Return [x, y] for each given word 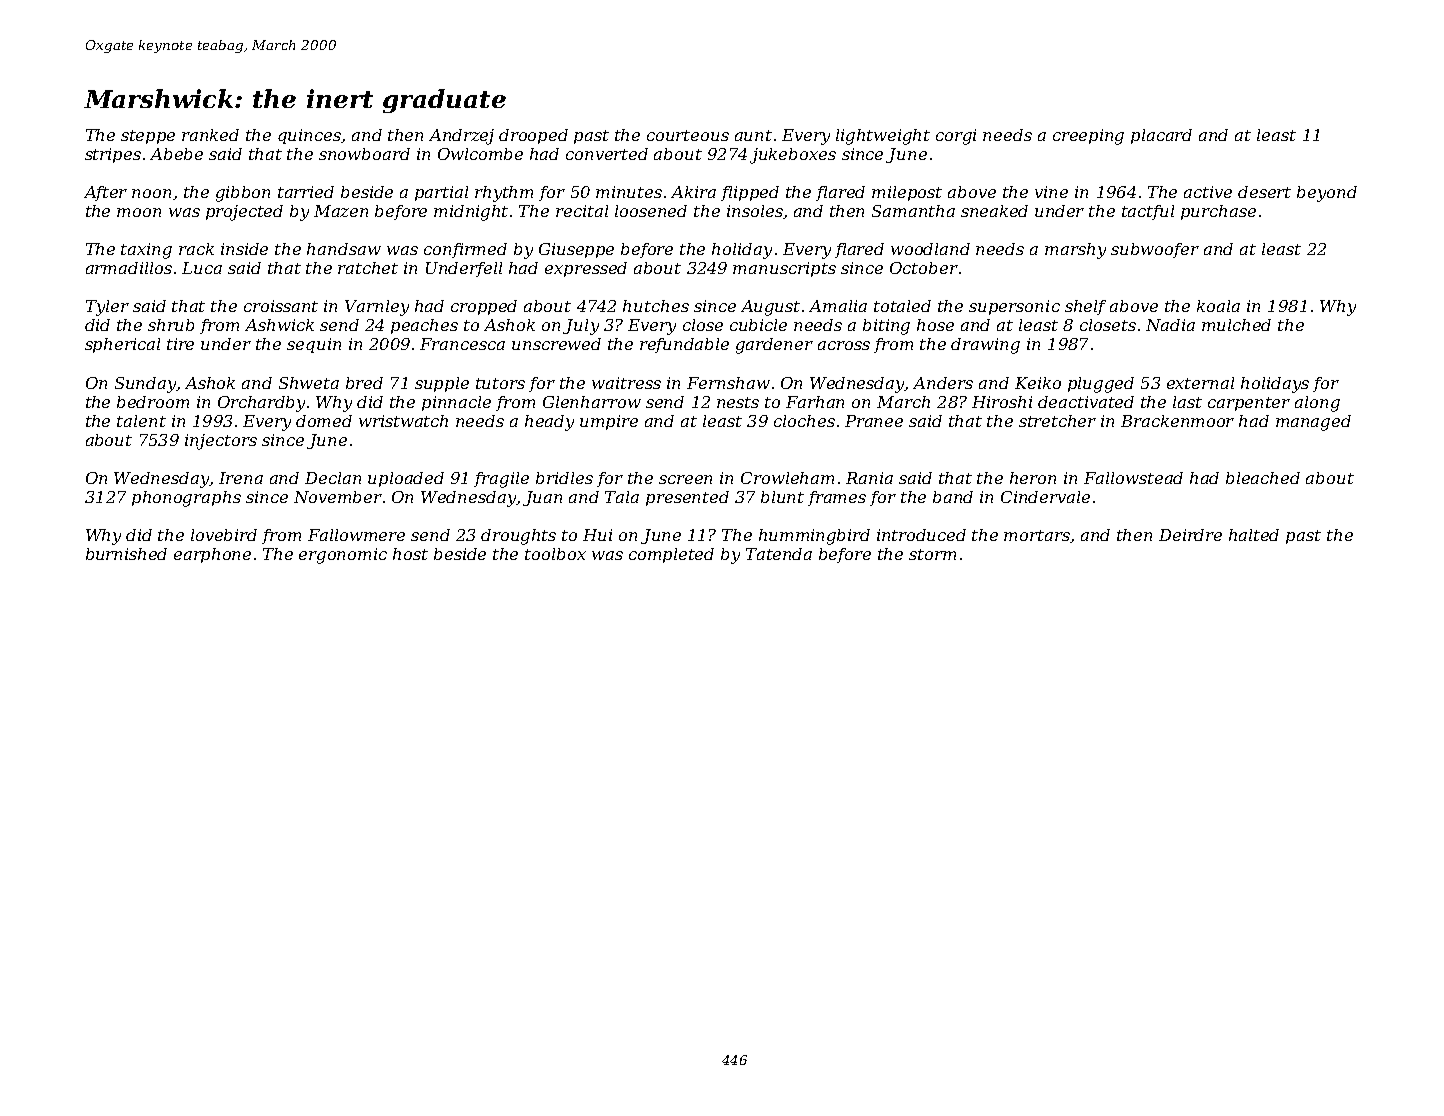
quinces [310, 136]
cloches [804, 421]
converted [607, 154]
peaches [424, 326]
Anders [943, 383]
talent [141, 421]
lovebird [224, 535]
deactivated [1086, 402]
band [953, 497]
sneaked [994, 211]
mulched [1236, 325]
